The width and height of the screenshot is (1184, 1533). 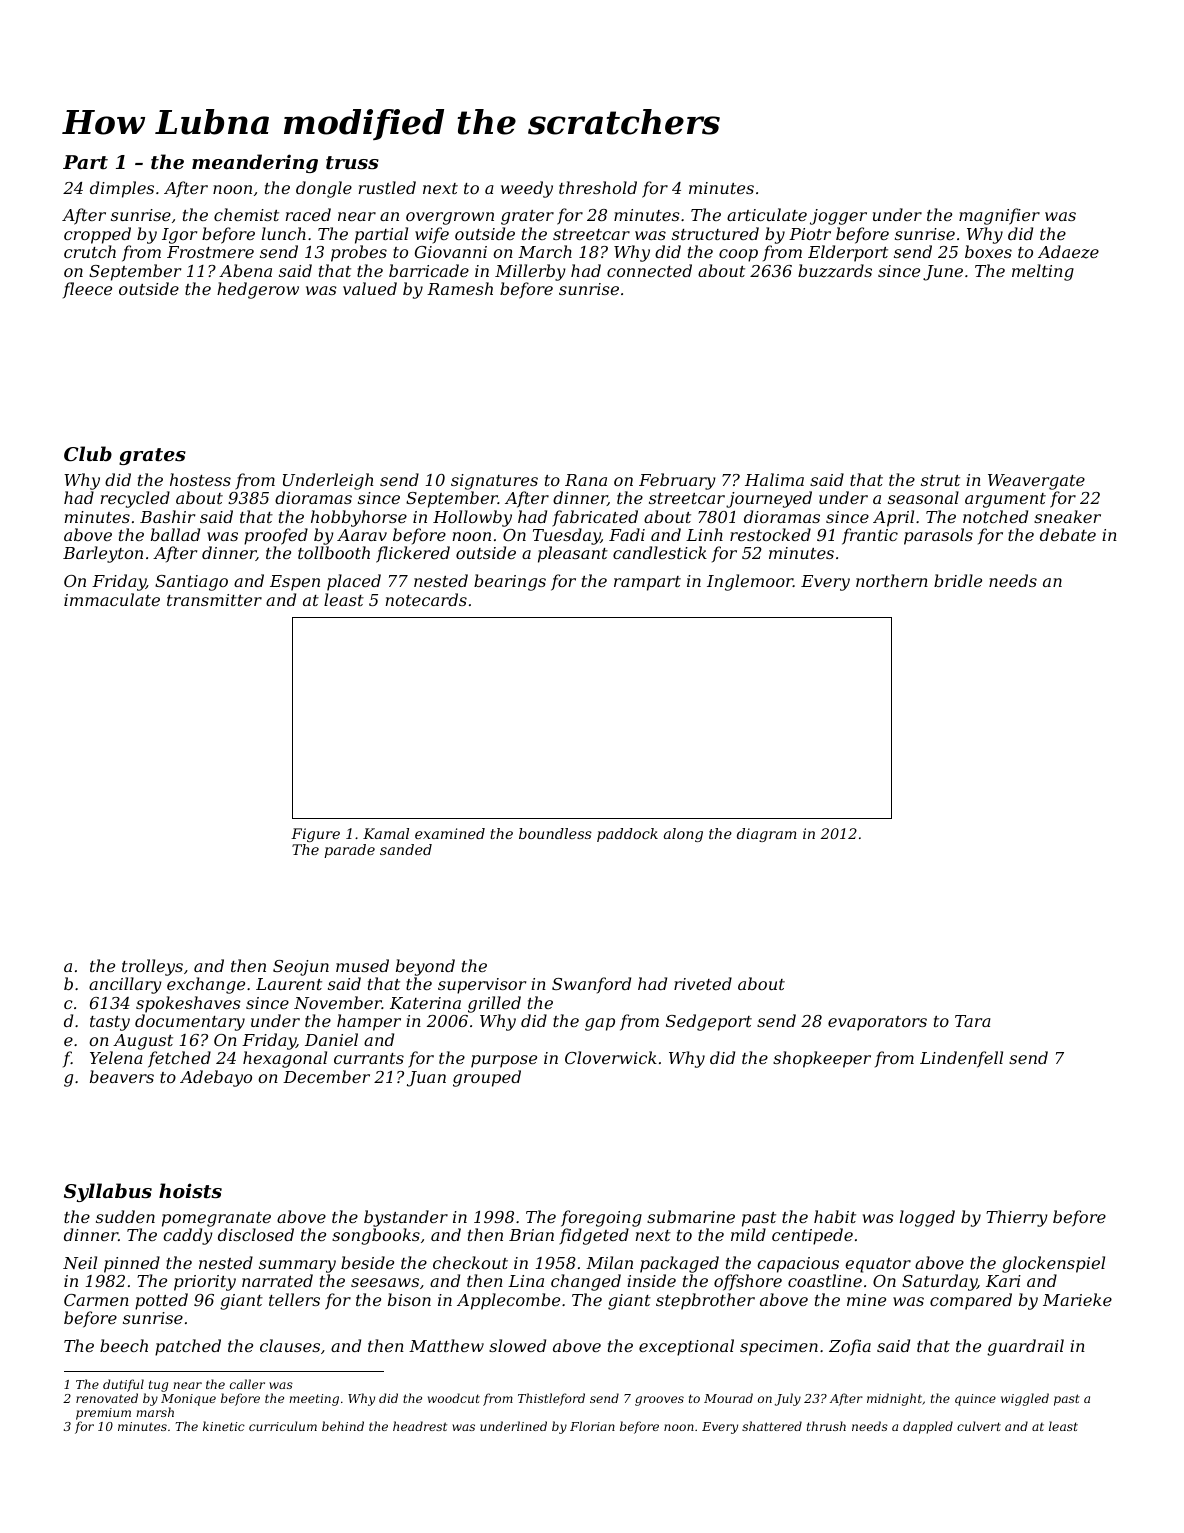 What do you see at coordinates (677, 481) in the screenshot?
I see `February` at bounding box center [677, 481].
